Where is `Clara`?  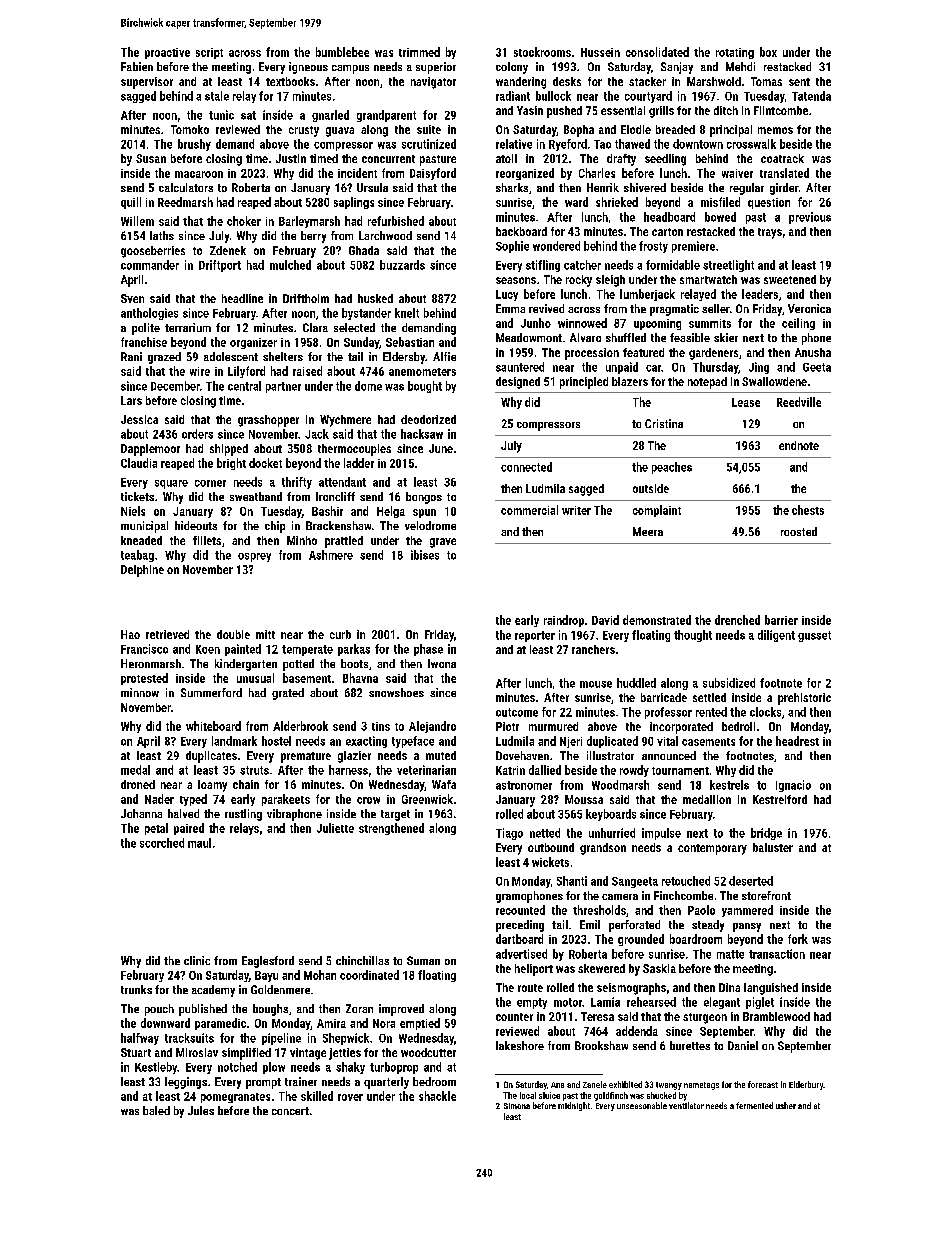 Clara is located at coordinates (315, 327).
